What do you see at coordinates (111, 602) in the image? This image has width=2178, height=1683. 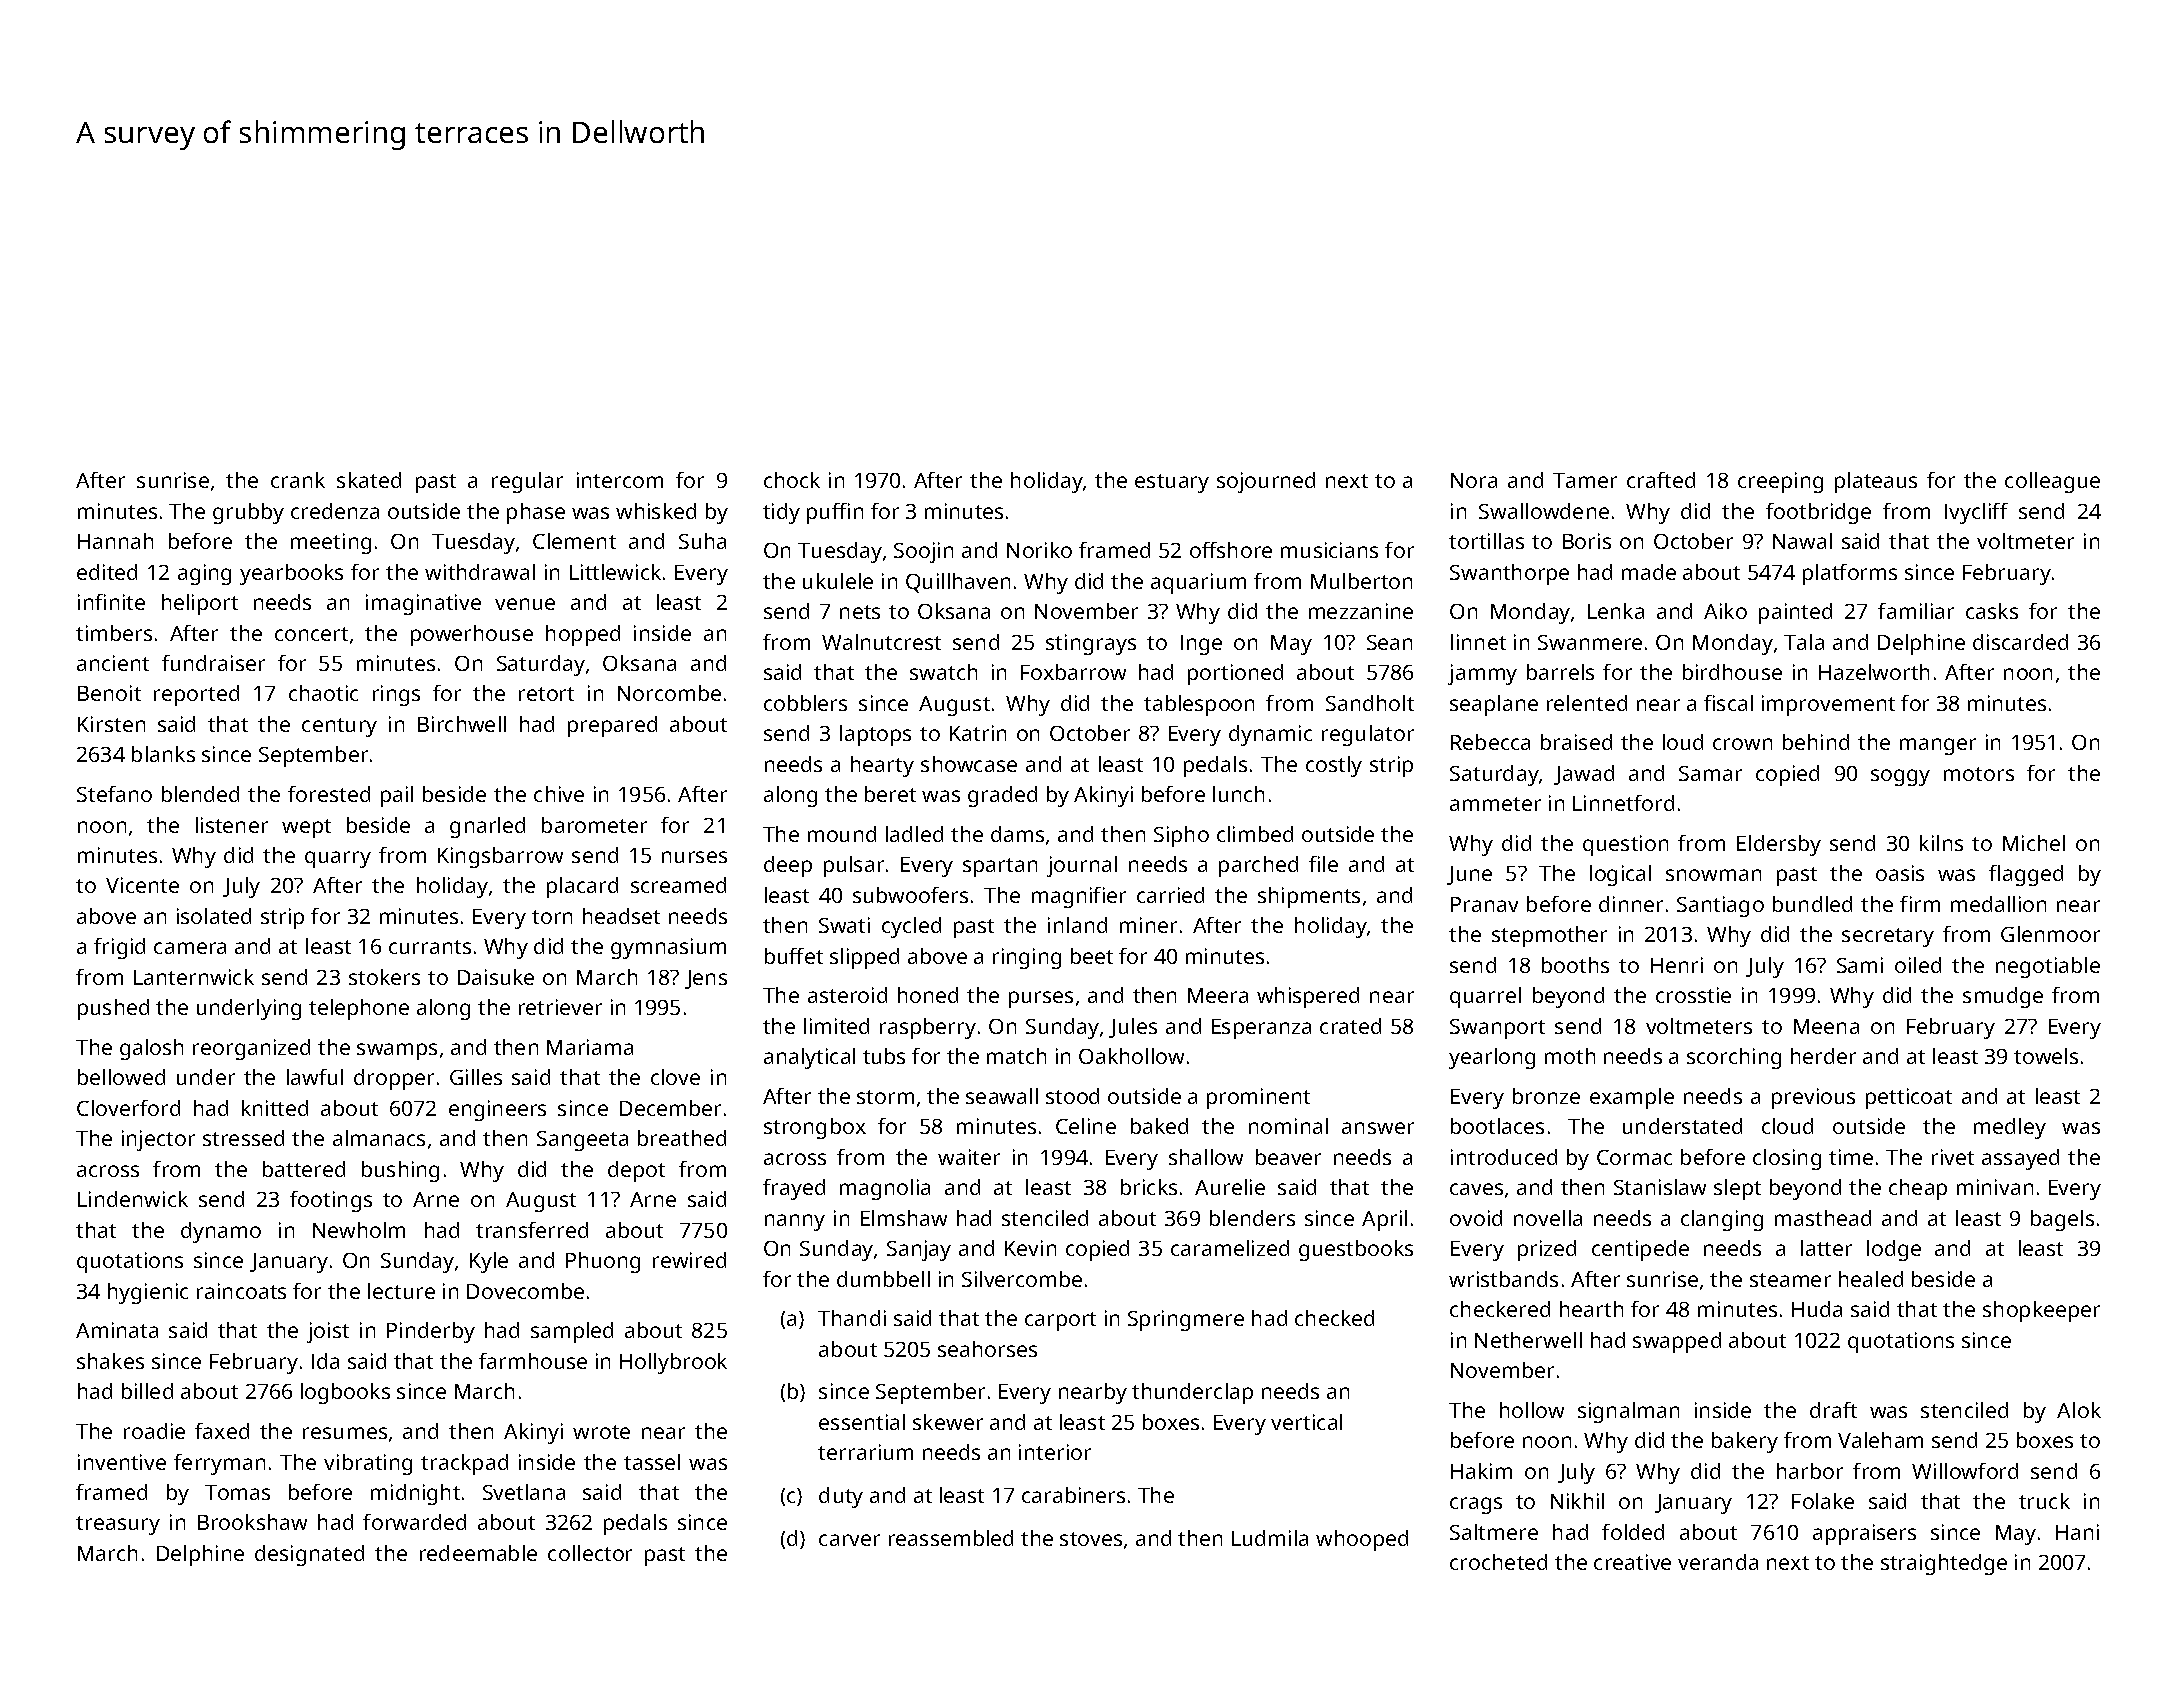 I see `infinite` at bounding box center [111, 602].
